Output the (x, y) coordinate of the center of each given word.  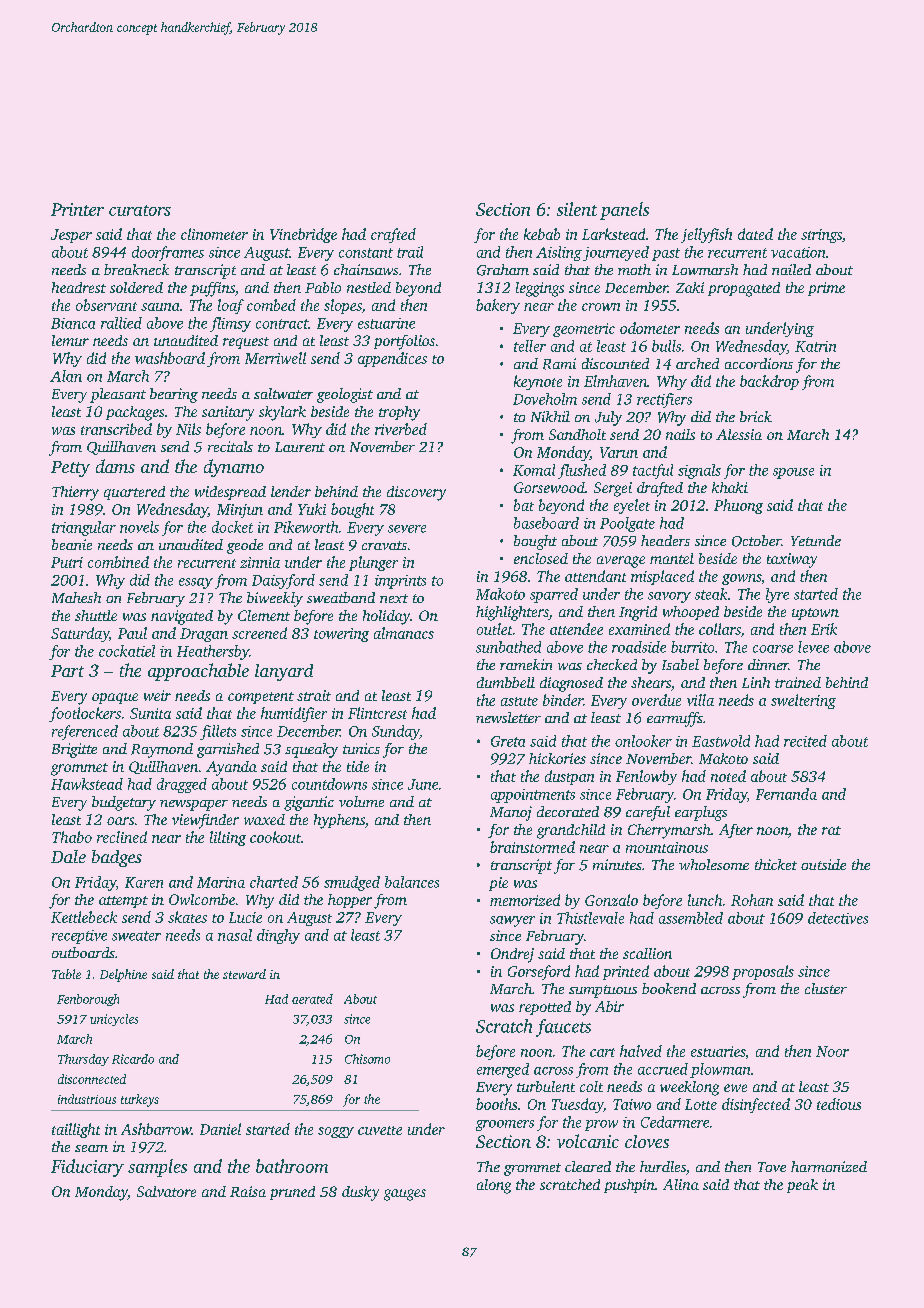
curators (140, 210)
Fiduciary (87, 1168)
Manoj (511, 813)
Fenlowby (646, 777)
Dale (68, 856)
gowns (741, 579)
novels (139, 527)
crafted (393, 235)
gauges (405, 1195)
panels (624, 211)
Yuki (312, 509)
